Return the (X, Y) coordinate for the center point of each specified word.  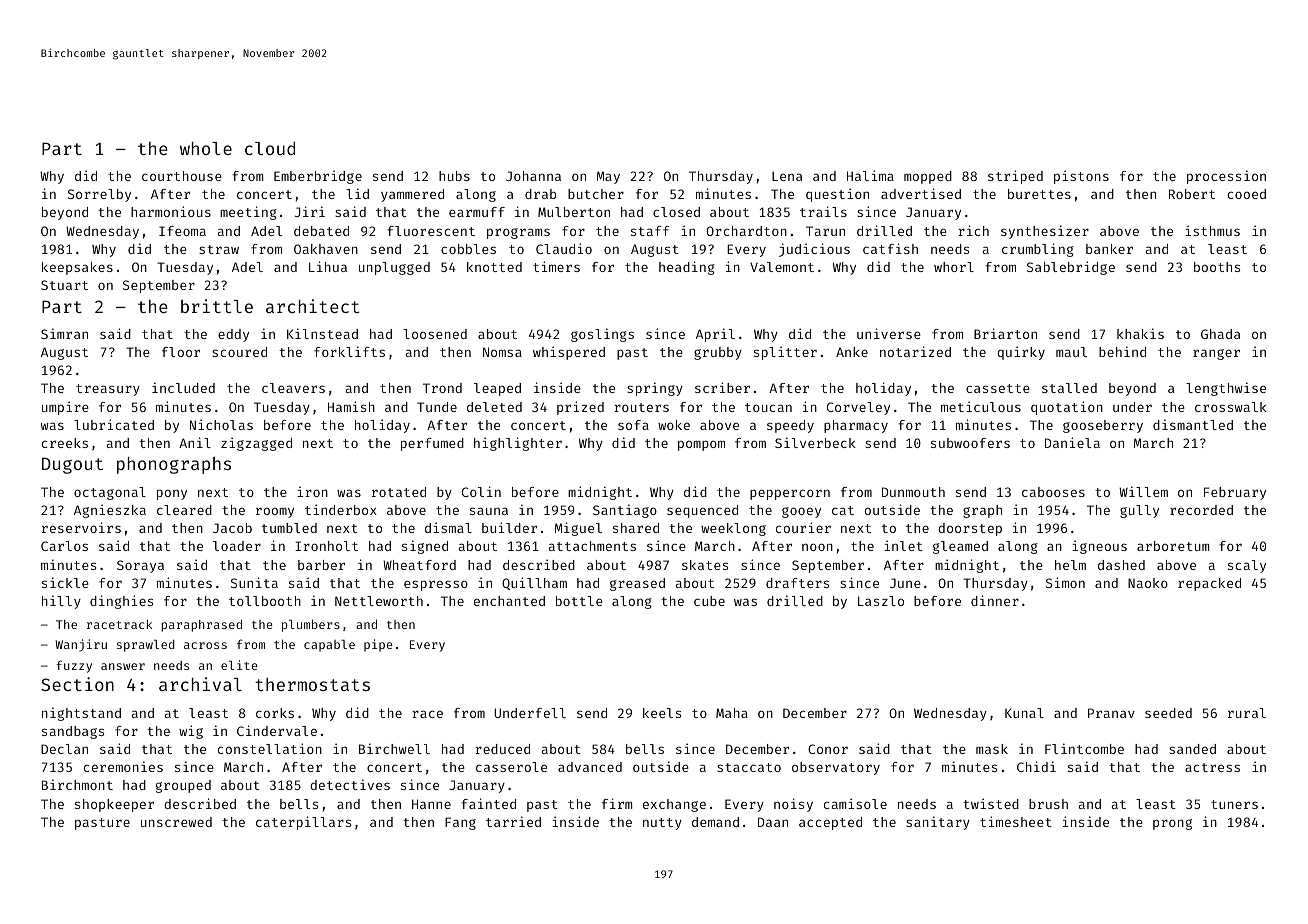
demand (715, 822)
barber (321, 565)
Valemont (782, 267)
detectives (350, 784)
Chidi (1036, 766)
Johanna (533, 176)
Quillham (534, 583)
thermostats (312, 684)
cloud (270, 148)
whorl (954, 267)
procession (1226, 177)
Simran (64, 333)
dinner (995, 600)
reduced (502, 749)
